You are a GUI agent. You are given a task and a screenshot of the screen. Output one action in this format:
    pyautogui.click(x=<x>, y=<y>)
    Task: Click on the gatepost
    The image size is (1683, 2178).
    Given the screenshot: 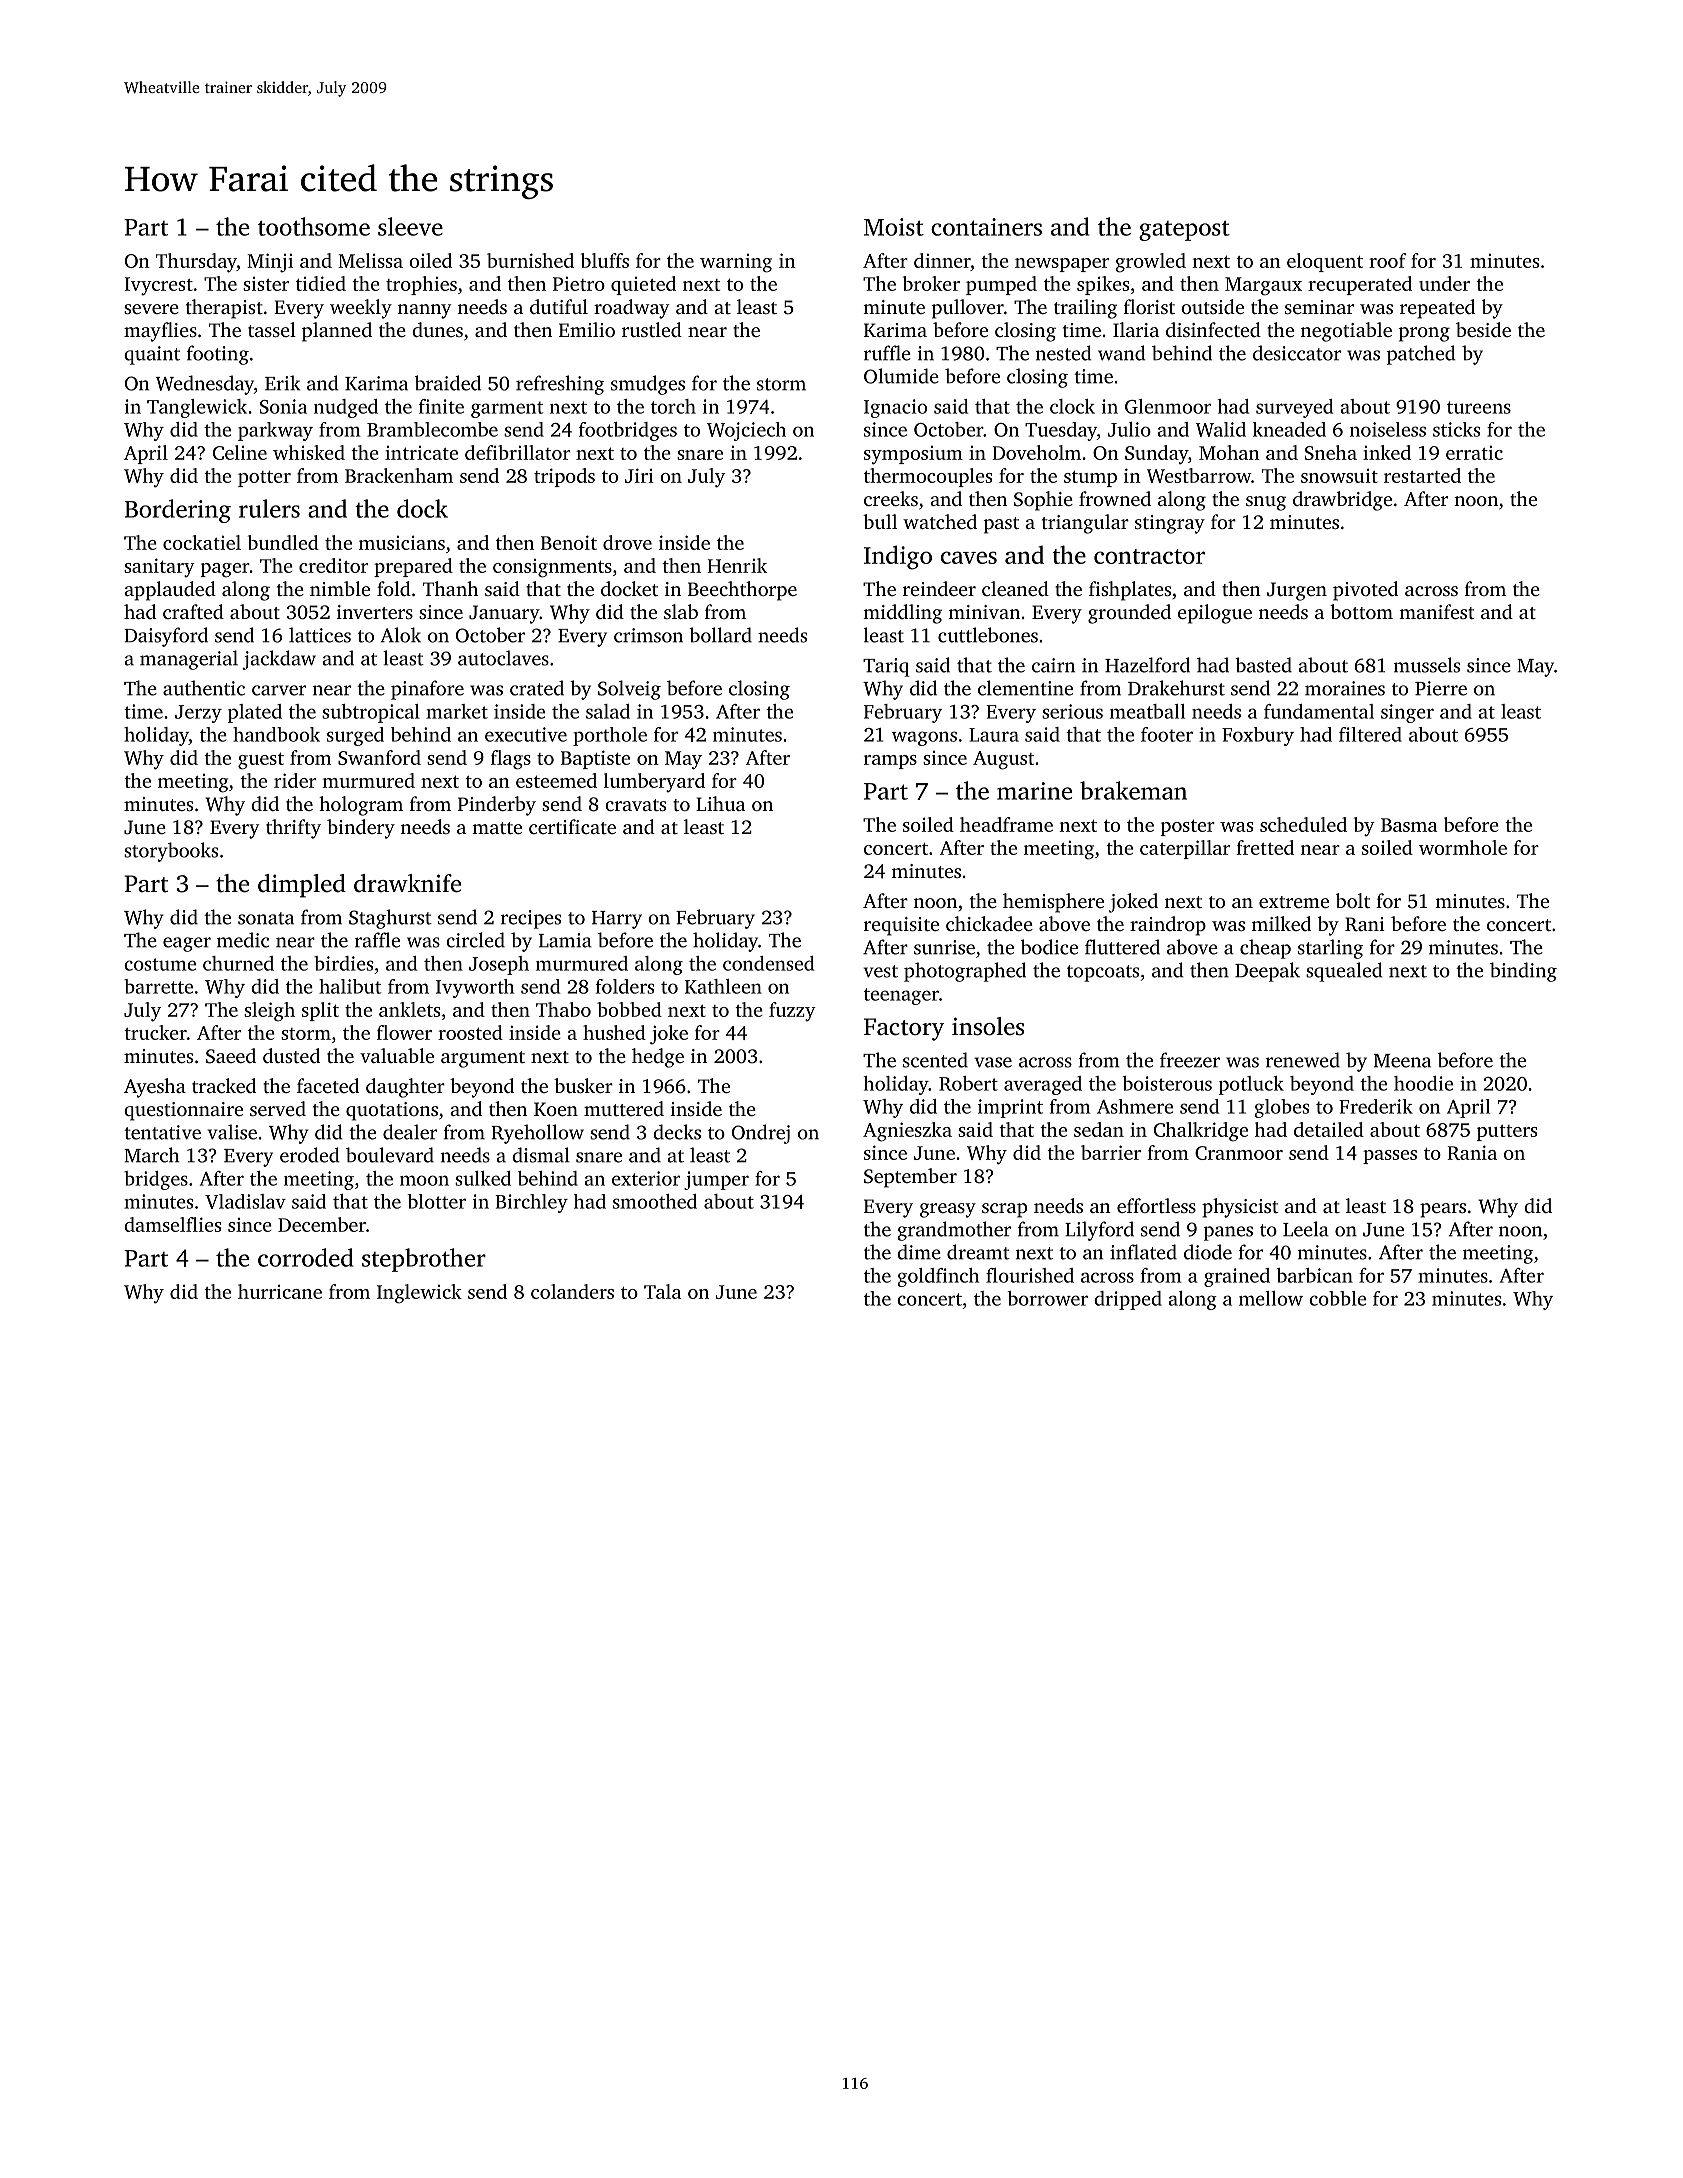 What is the action you would take?
    pyautogui.click(x=1184, y=231)
